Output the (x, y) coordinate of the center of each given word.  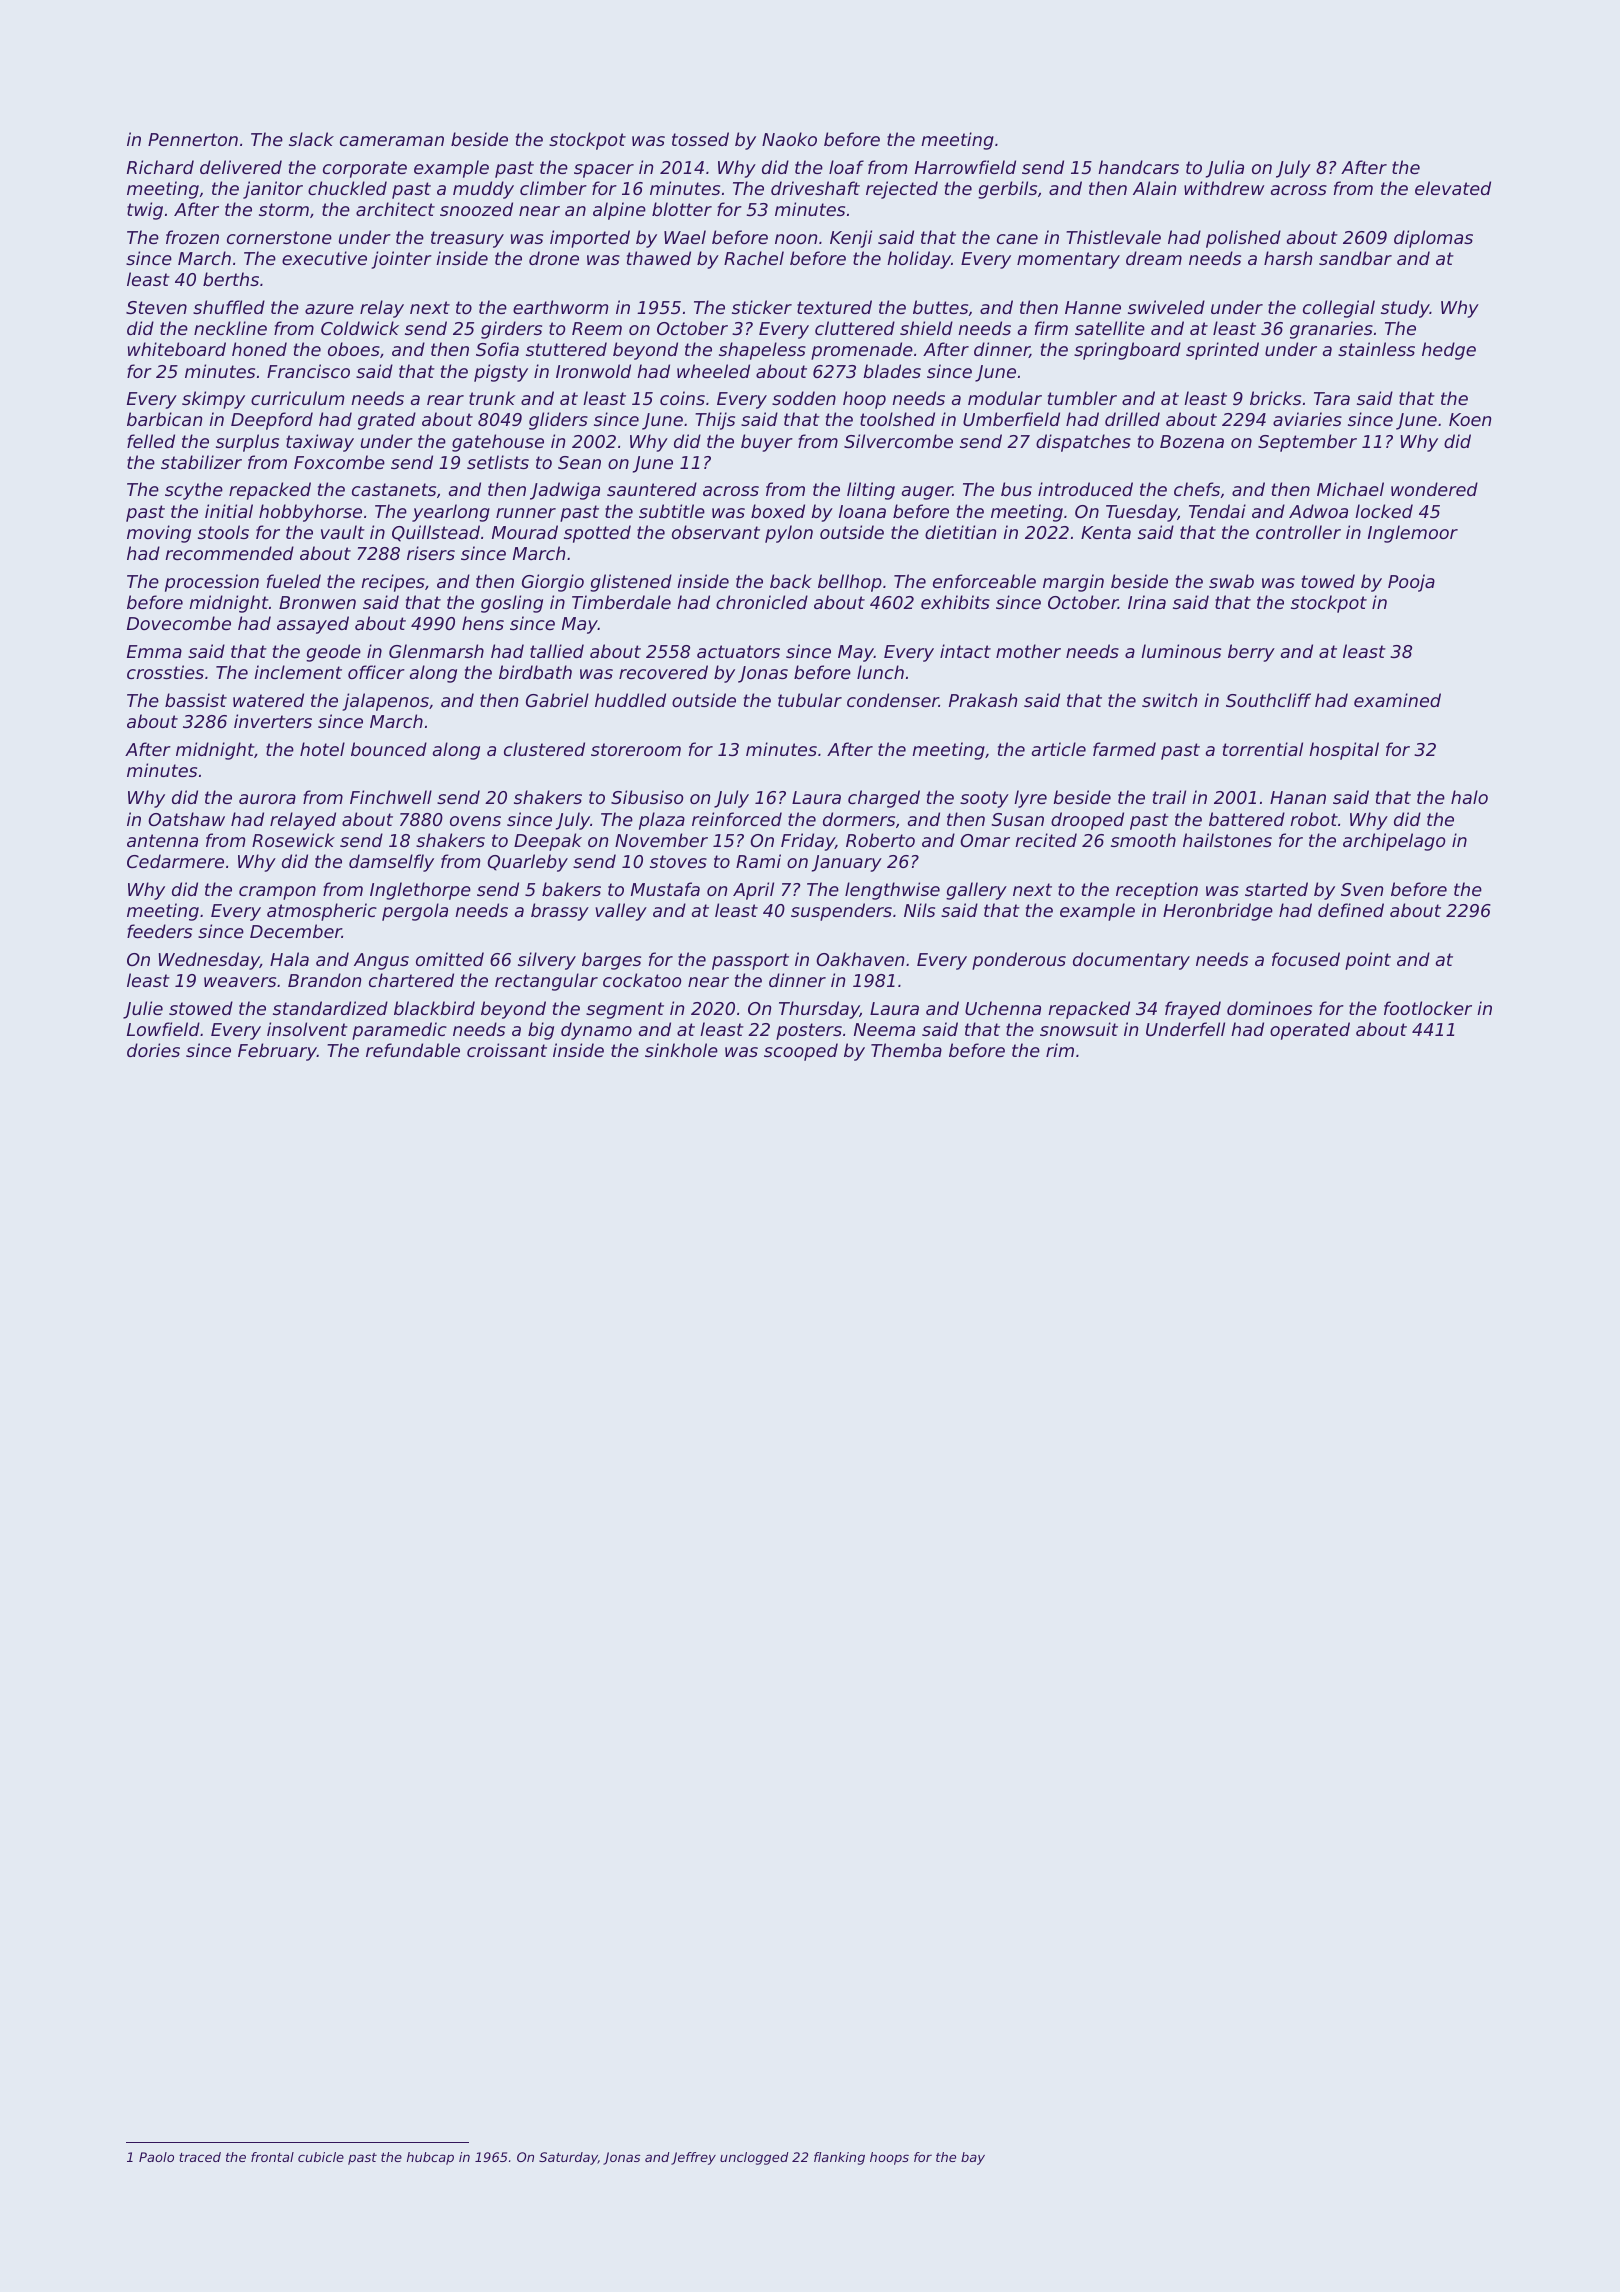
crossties (165, 672)
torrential (1263, 749)
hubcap (430, 2158)
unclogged (754, 2158)
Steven (156, 307)
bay (973, 2158)
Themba (906, 1050)
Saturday (568, 2158)
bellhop (850, 583)
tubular (810, 700)
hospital (1344, 751)
